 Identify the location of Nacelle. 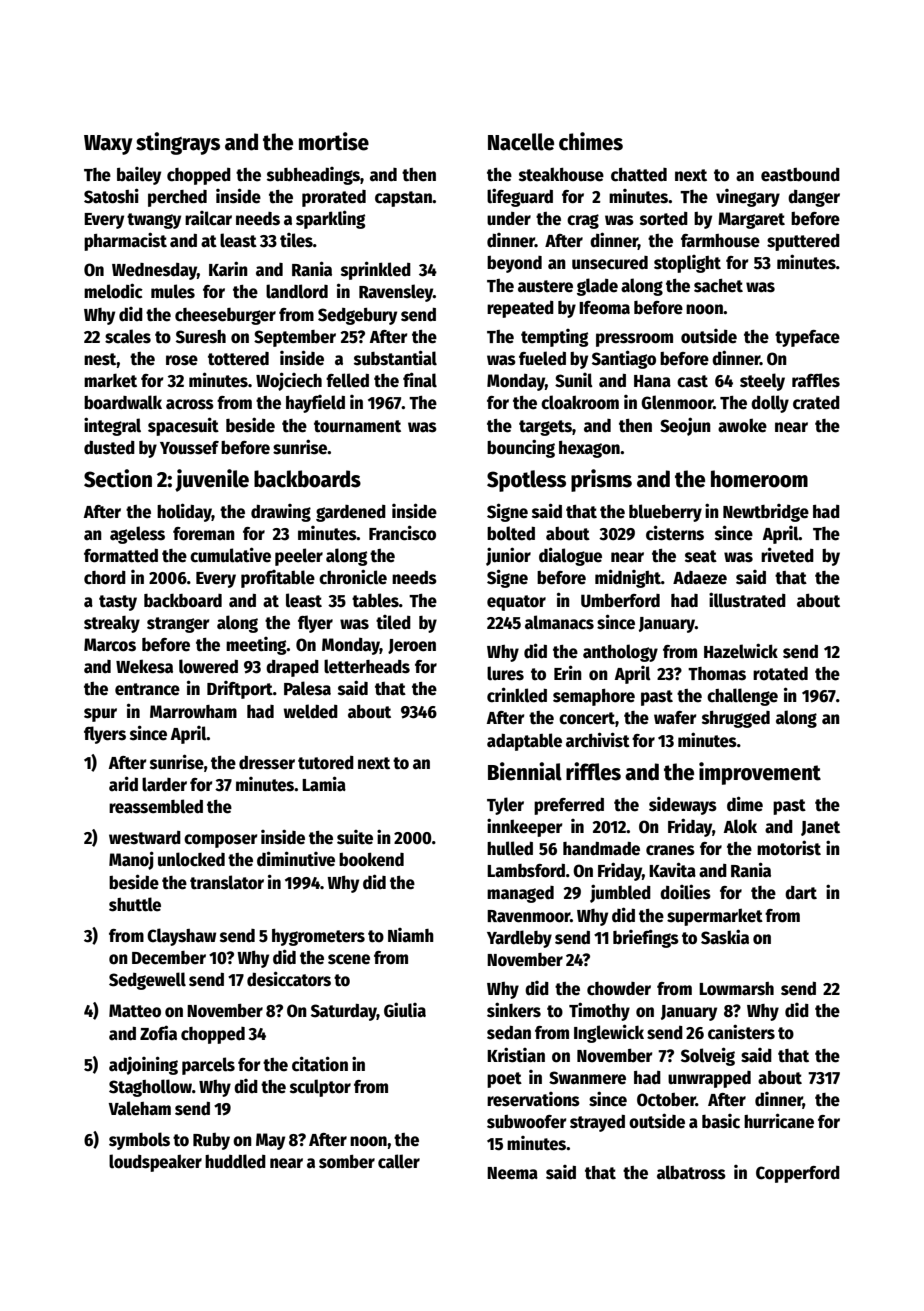
(521, 142).
